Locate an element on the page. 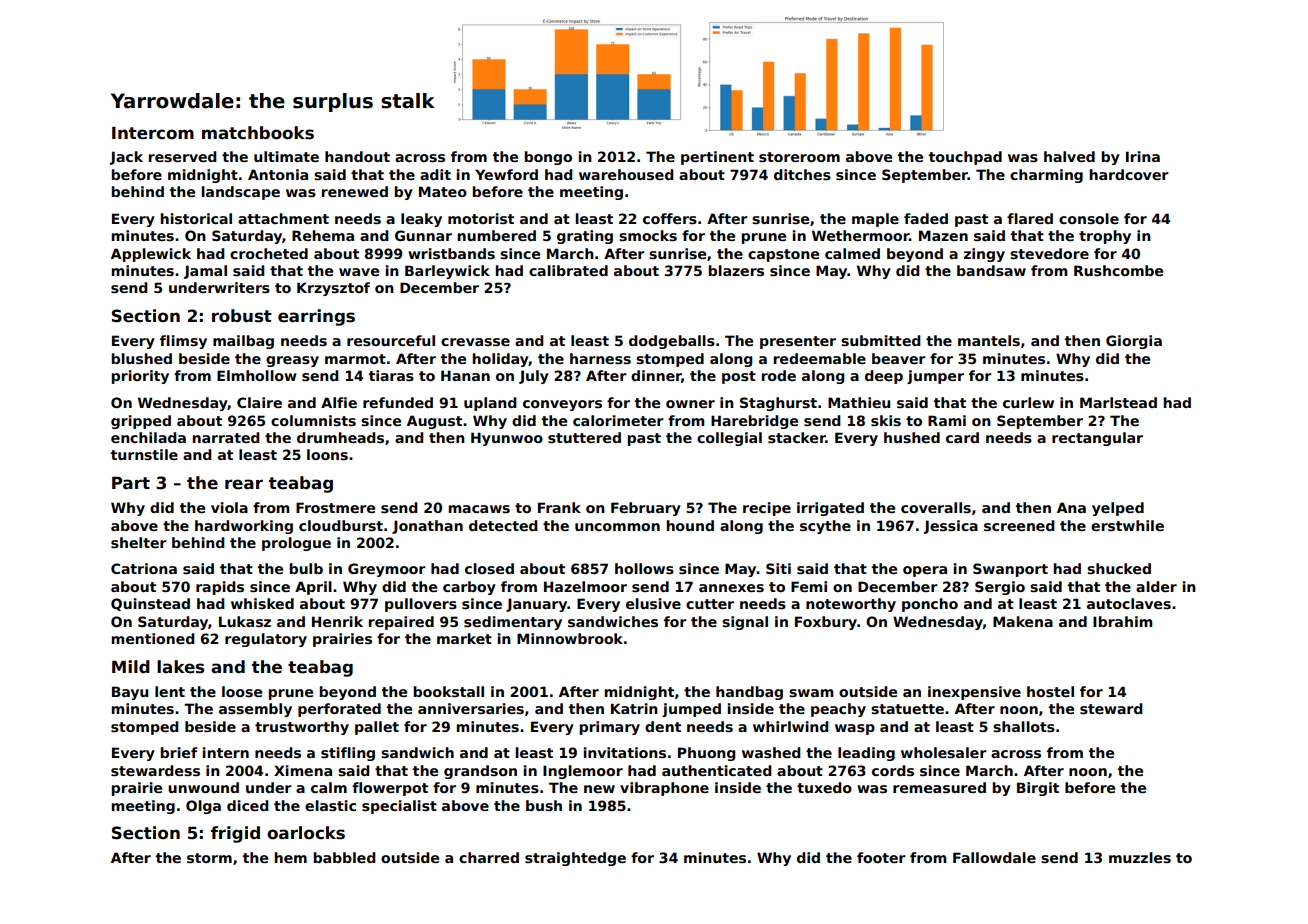 The image size is (1308, 924). trophy is located at coordinates (1105, 237).
